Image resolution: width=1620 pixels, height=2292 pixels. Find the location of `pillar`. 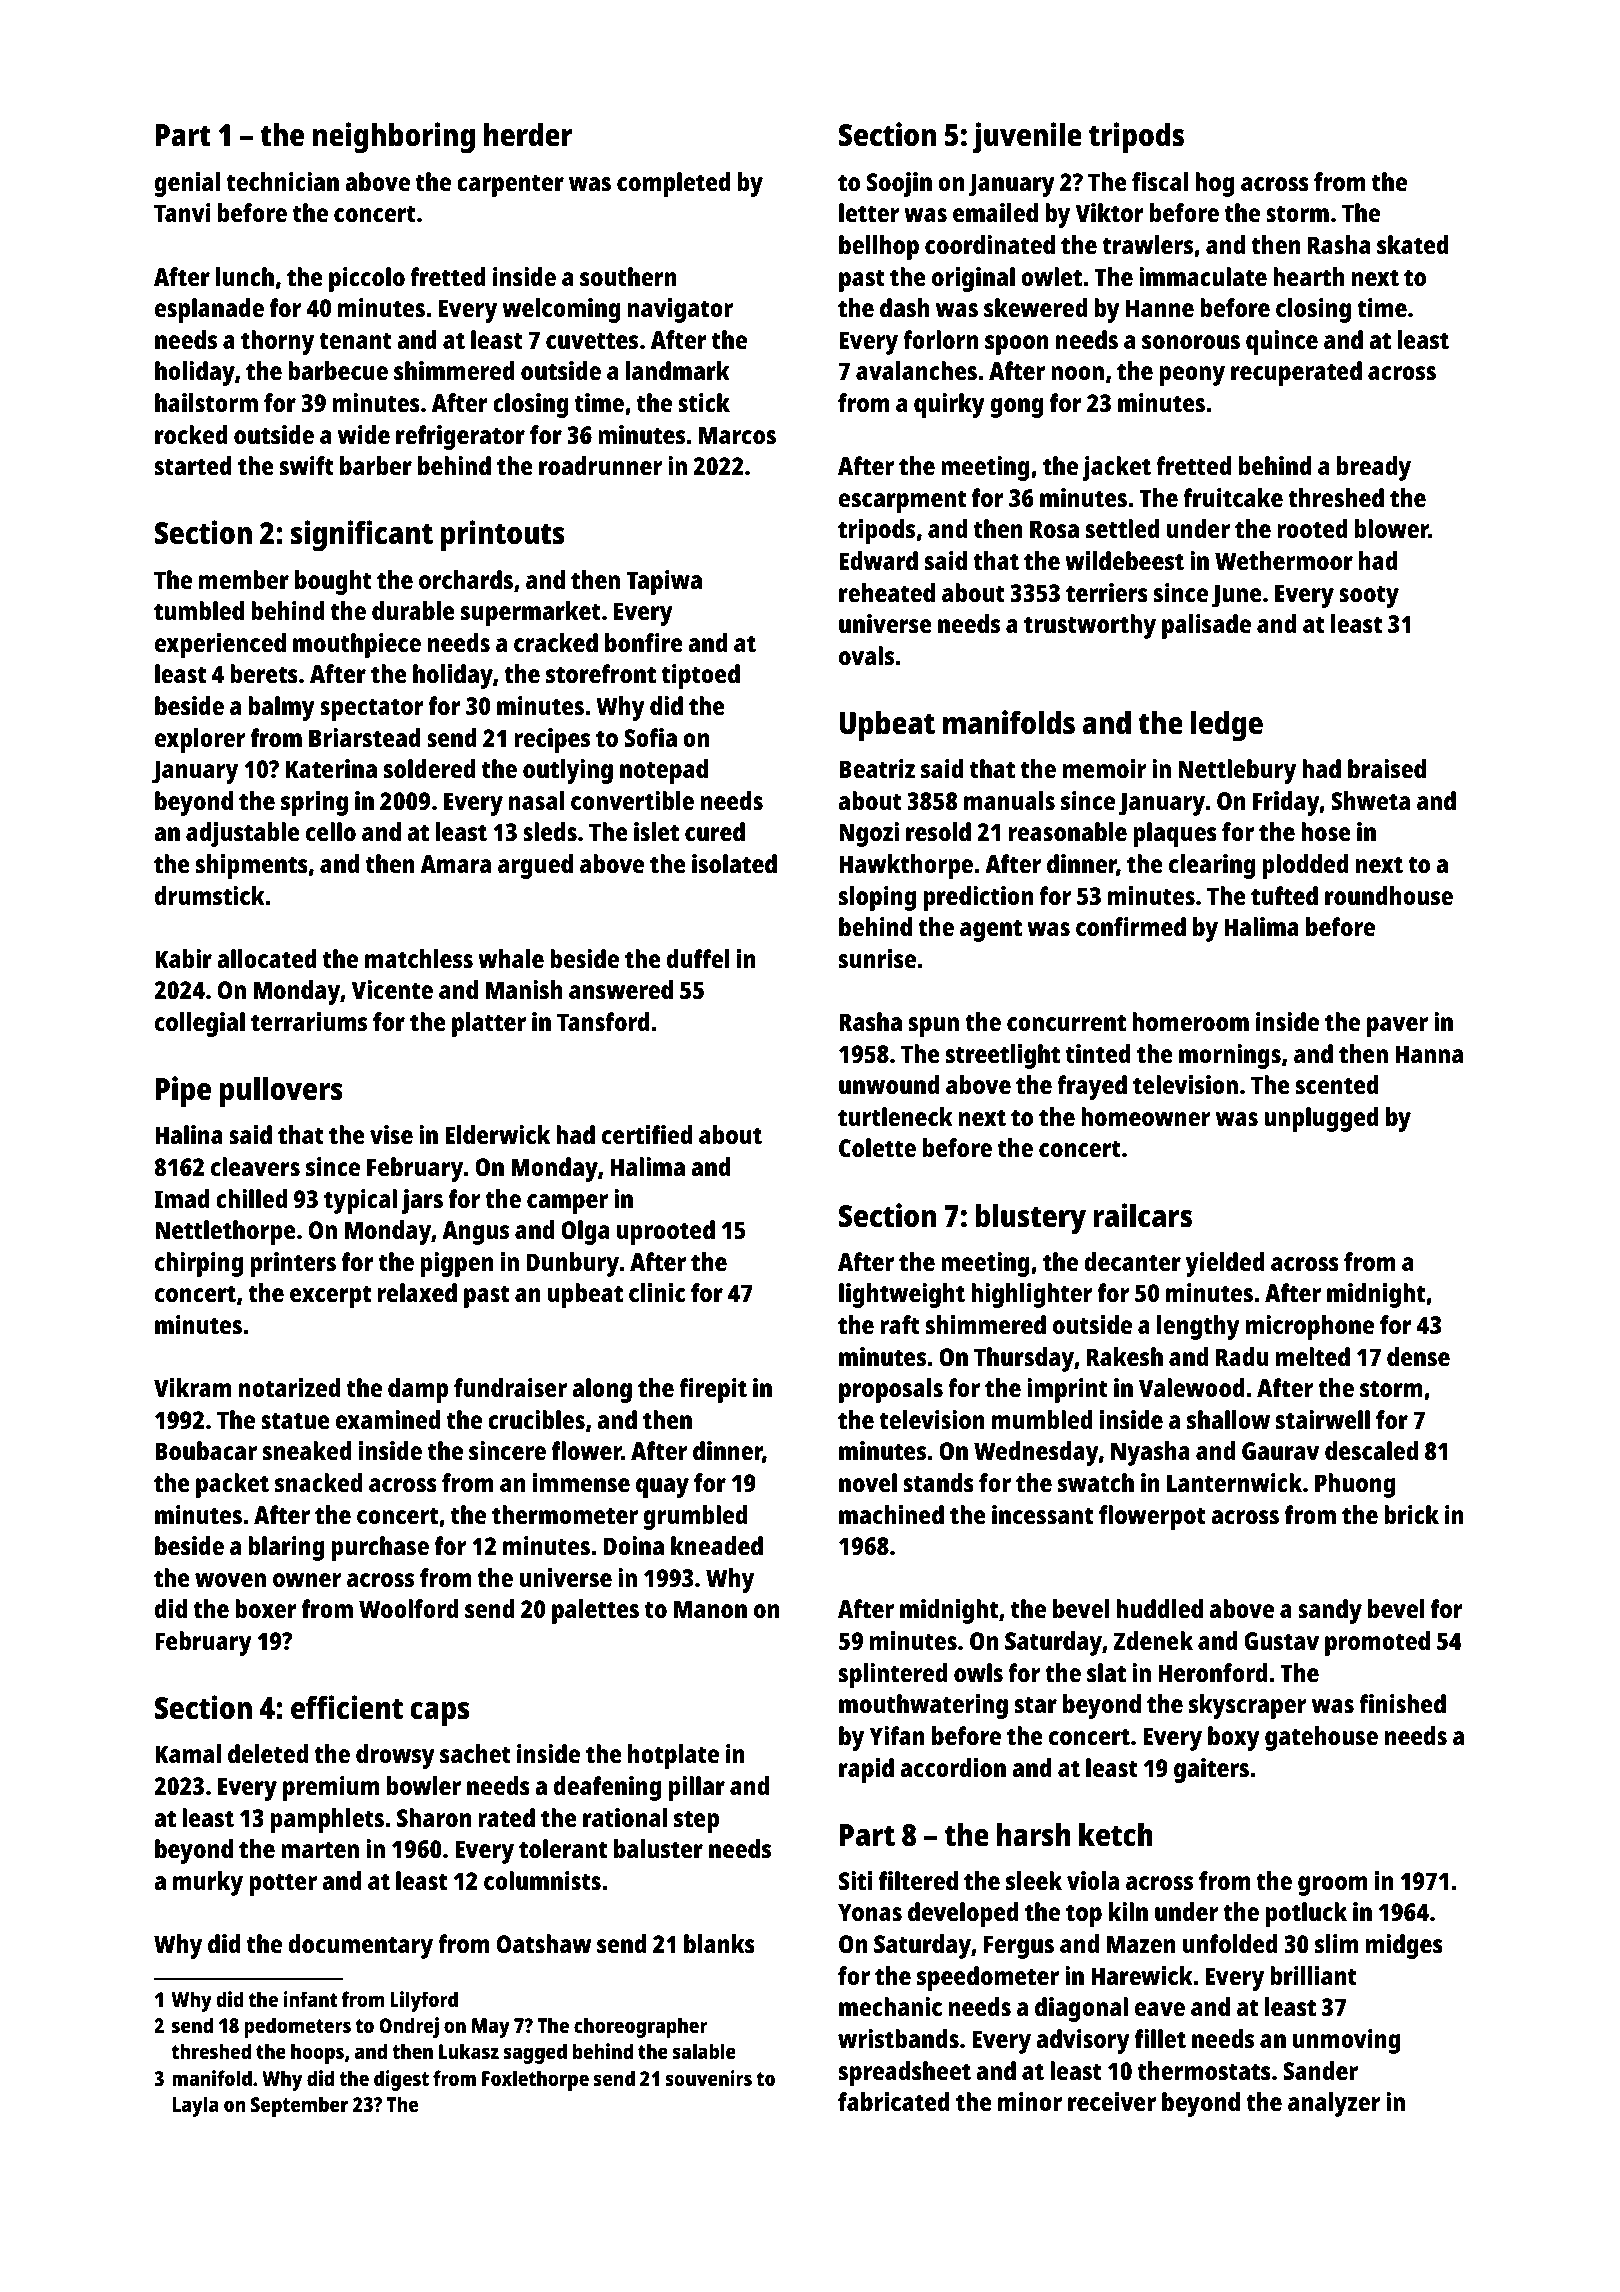

pillar is located at coordinates (697, 1788).
